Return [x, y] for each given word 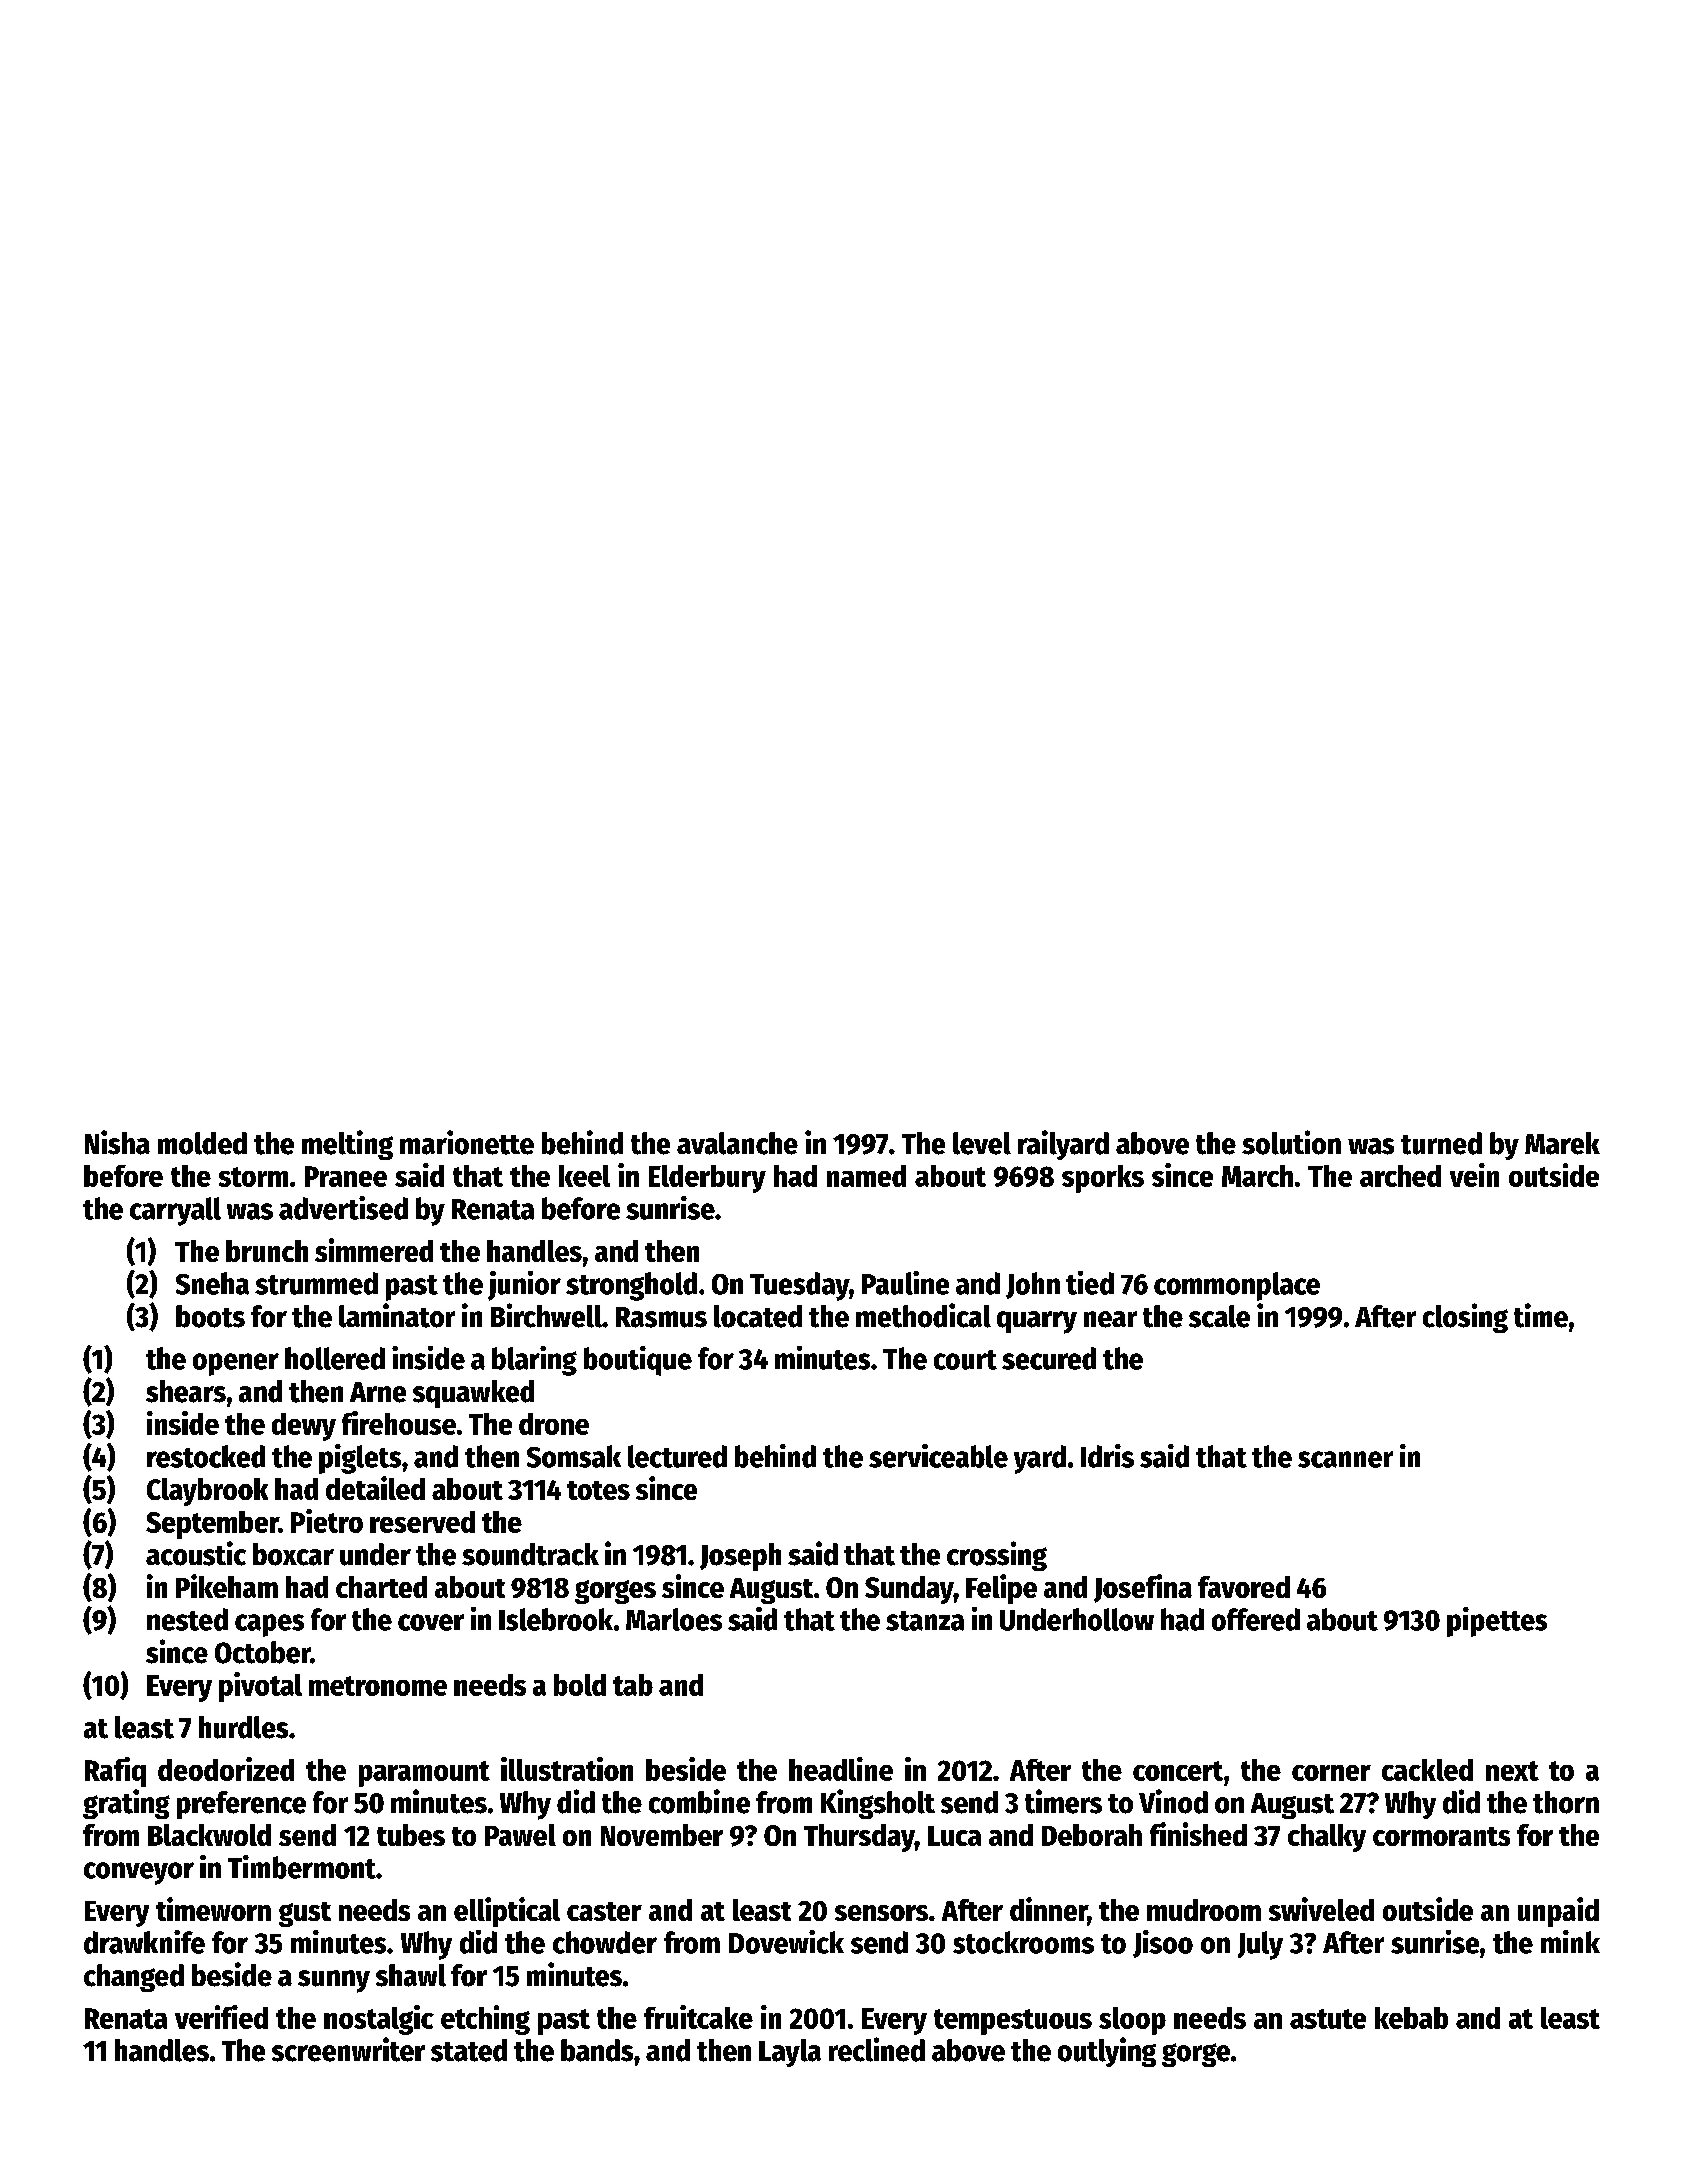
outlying [1107, 2052]
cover [431, 1622]
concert [1178, 1771]
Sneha [212, 1283]
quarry [1037, 1322]
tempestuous [1013, 2022]
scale [1219, 1316]
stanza [925, 1621]
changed [134, 1978]
